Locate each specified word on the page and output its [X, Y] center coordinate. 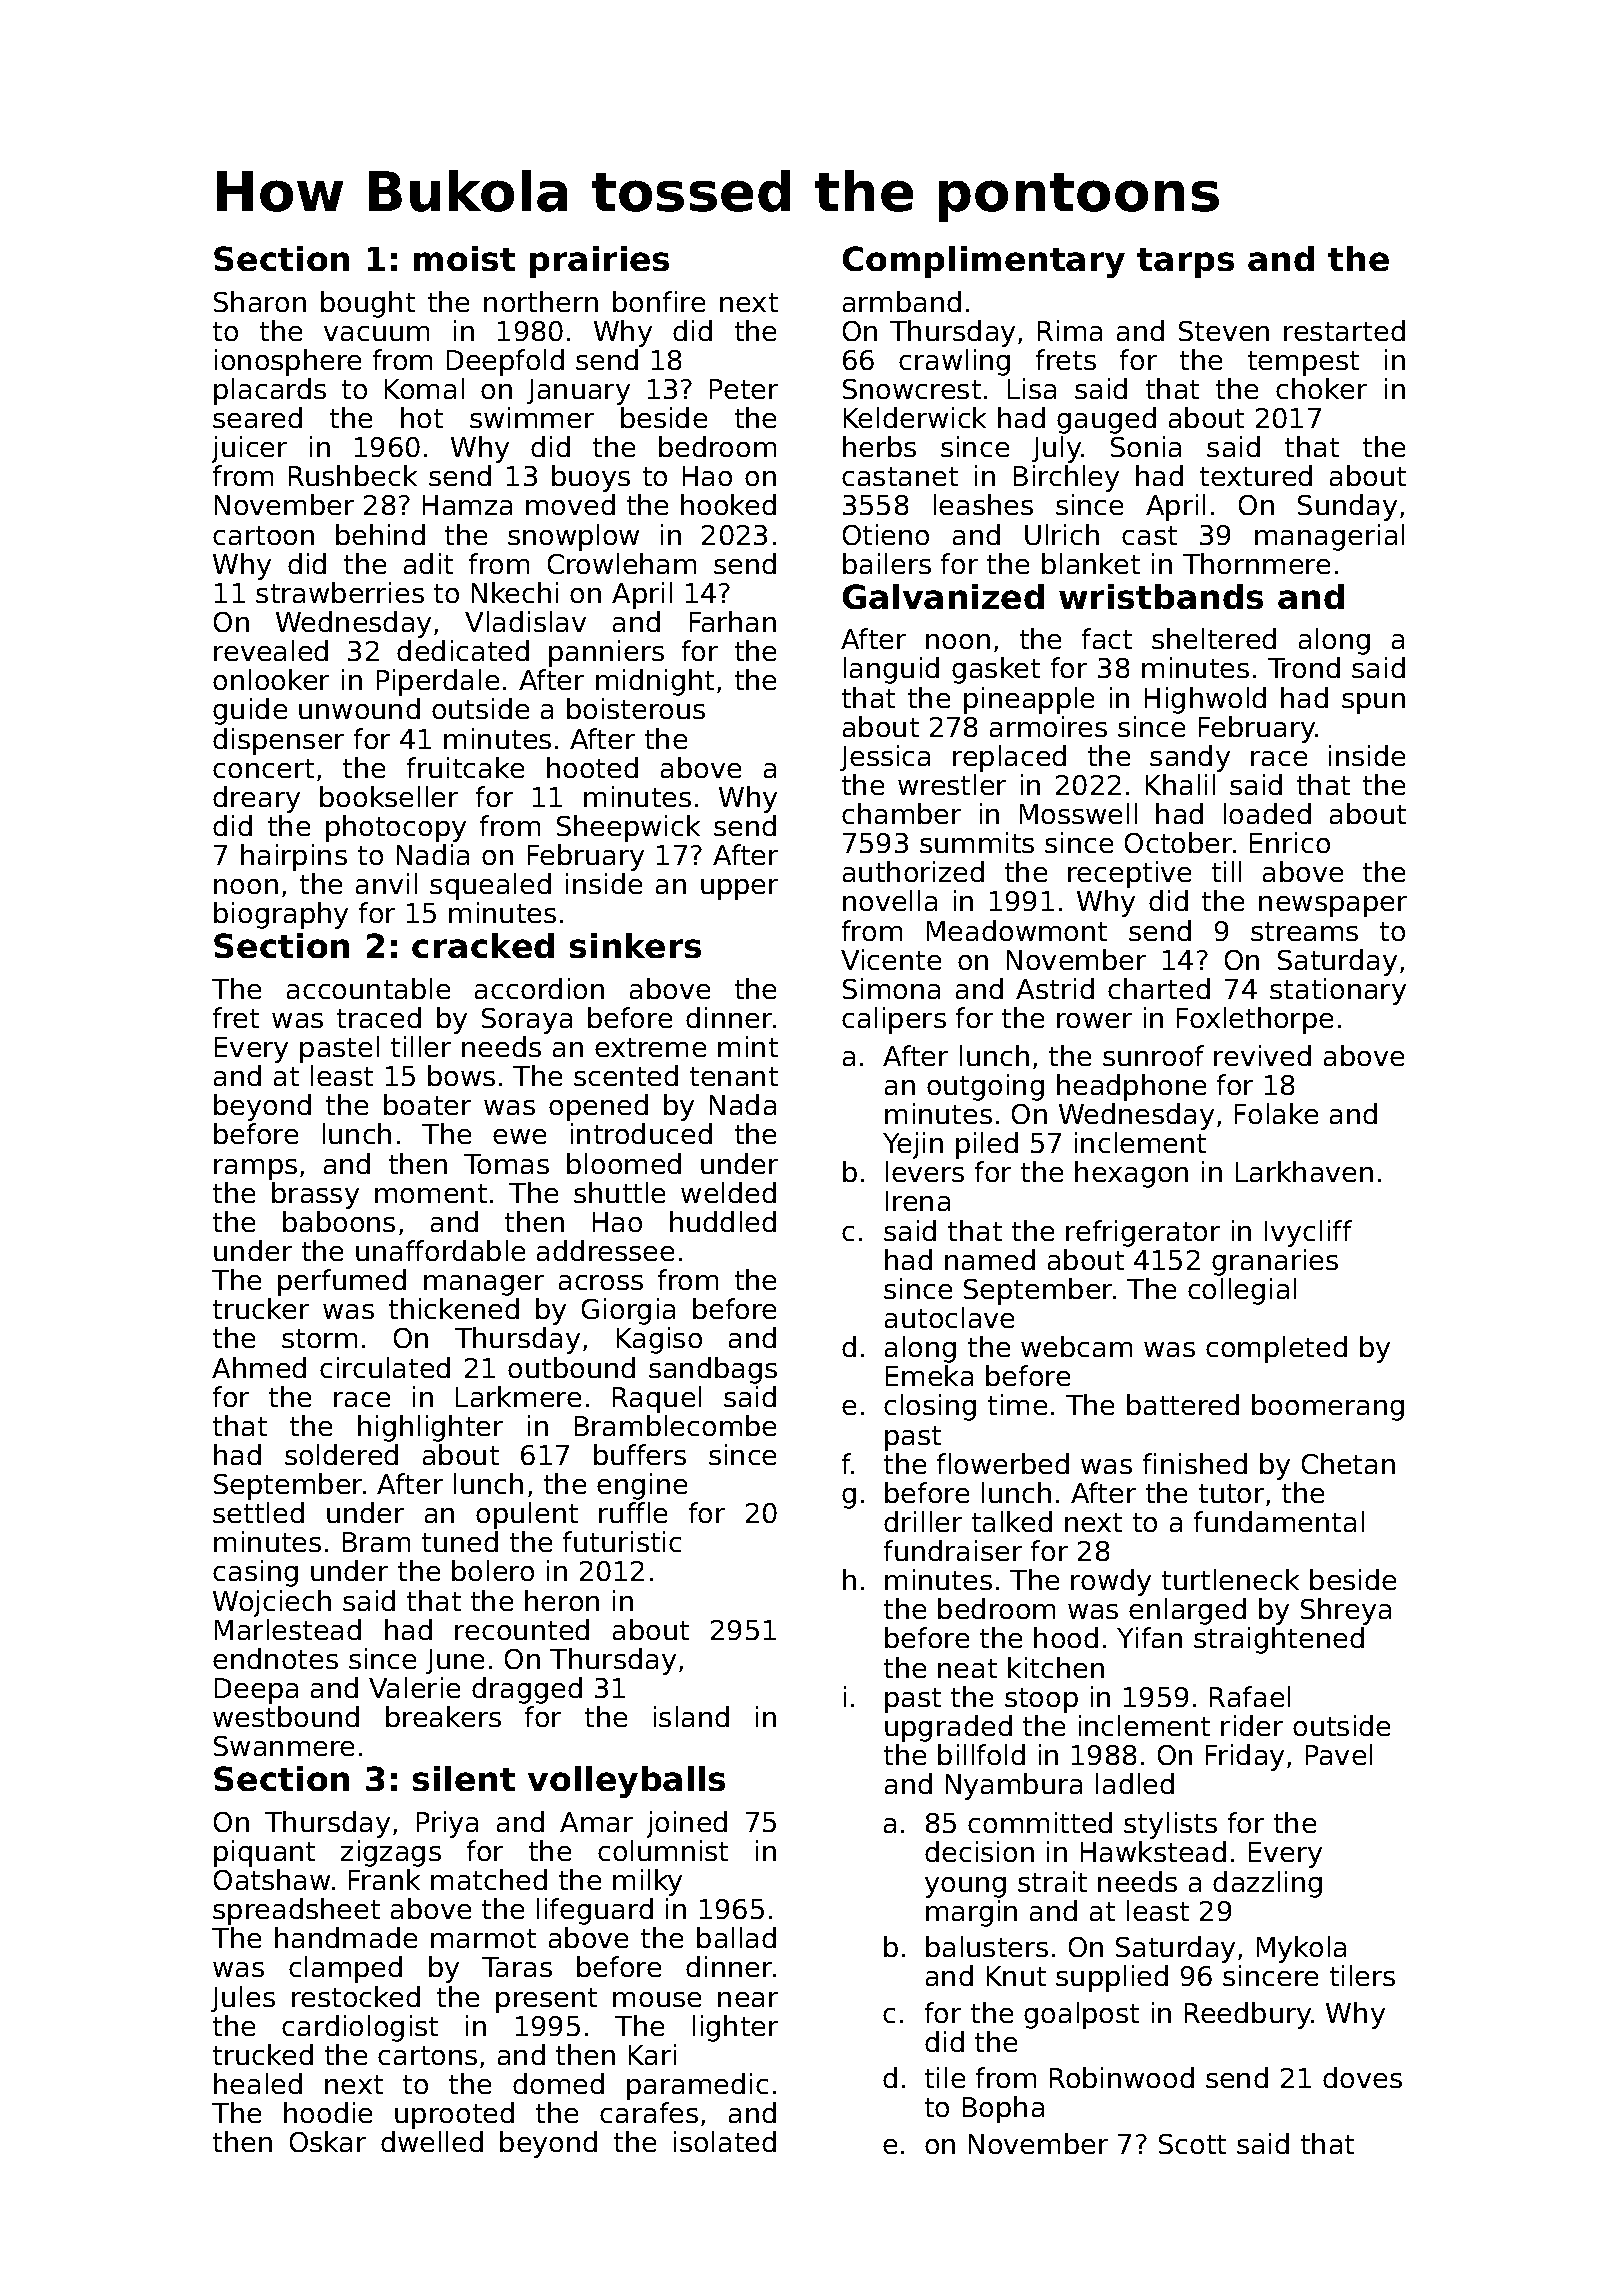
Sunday [1347, 507]
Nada [743, 1104]
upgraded [948, 1728]
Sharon [260, 301]
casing [255, 1573]
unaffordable [440, 1250]
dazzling [1267, 1884]
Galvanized [943, 596]
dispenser [278, 741]
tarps [1185, 263]
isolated [725, 2141]
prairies [599, 262]
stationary [1338, 991]
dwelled [432, 2141]
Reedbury [1248, 2015]
